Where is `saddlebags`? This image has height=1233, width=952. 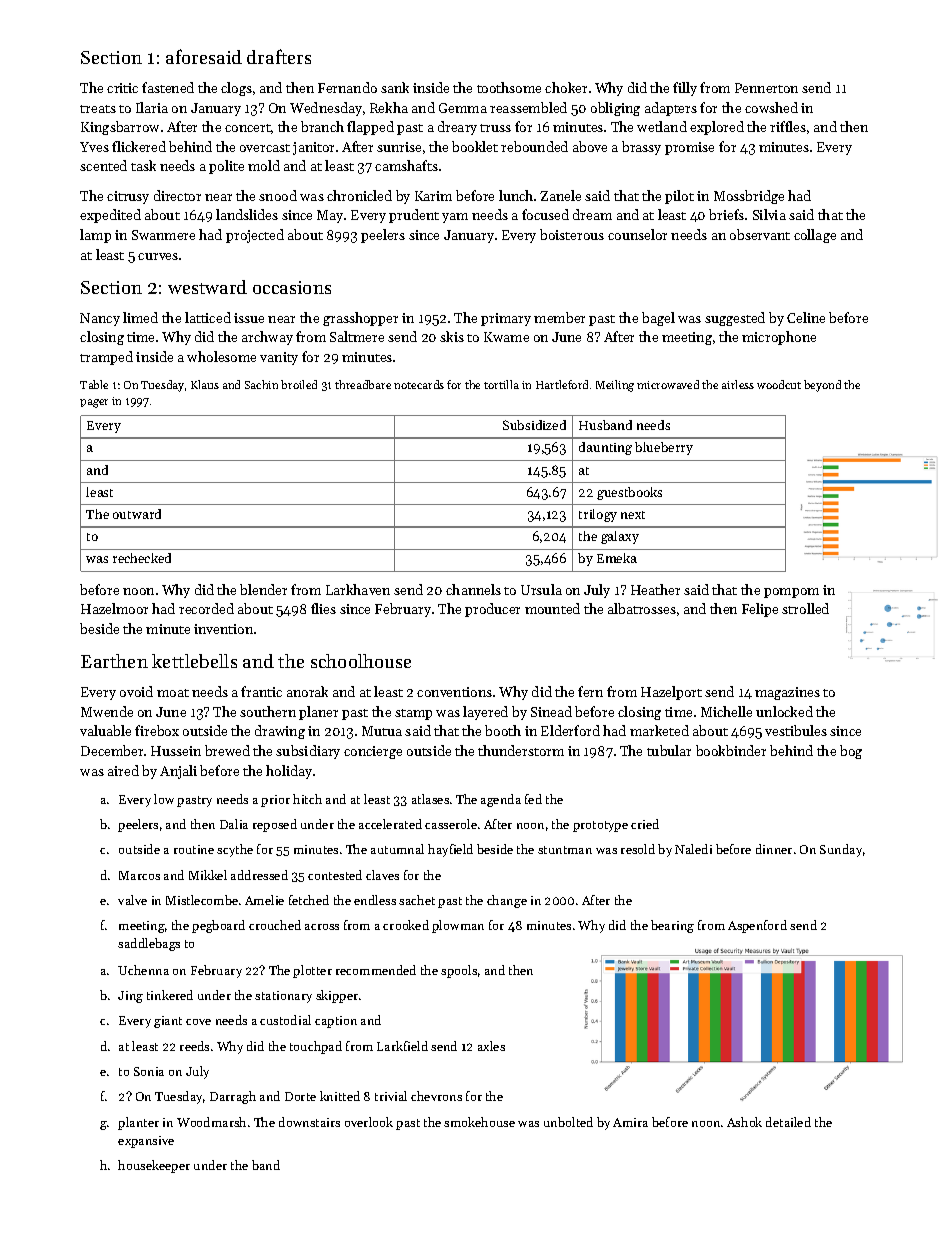 saddlebags is located at coordinates (149, 944).
